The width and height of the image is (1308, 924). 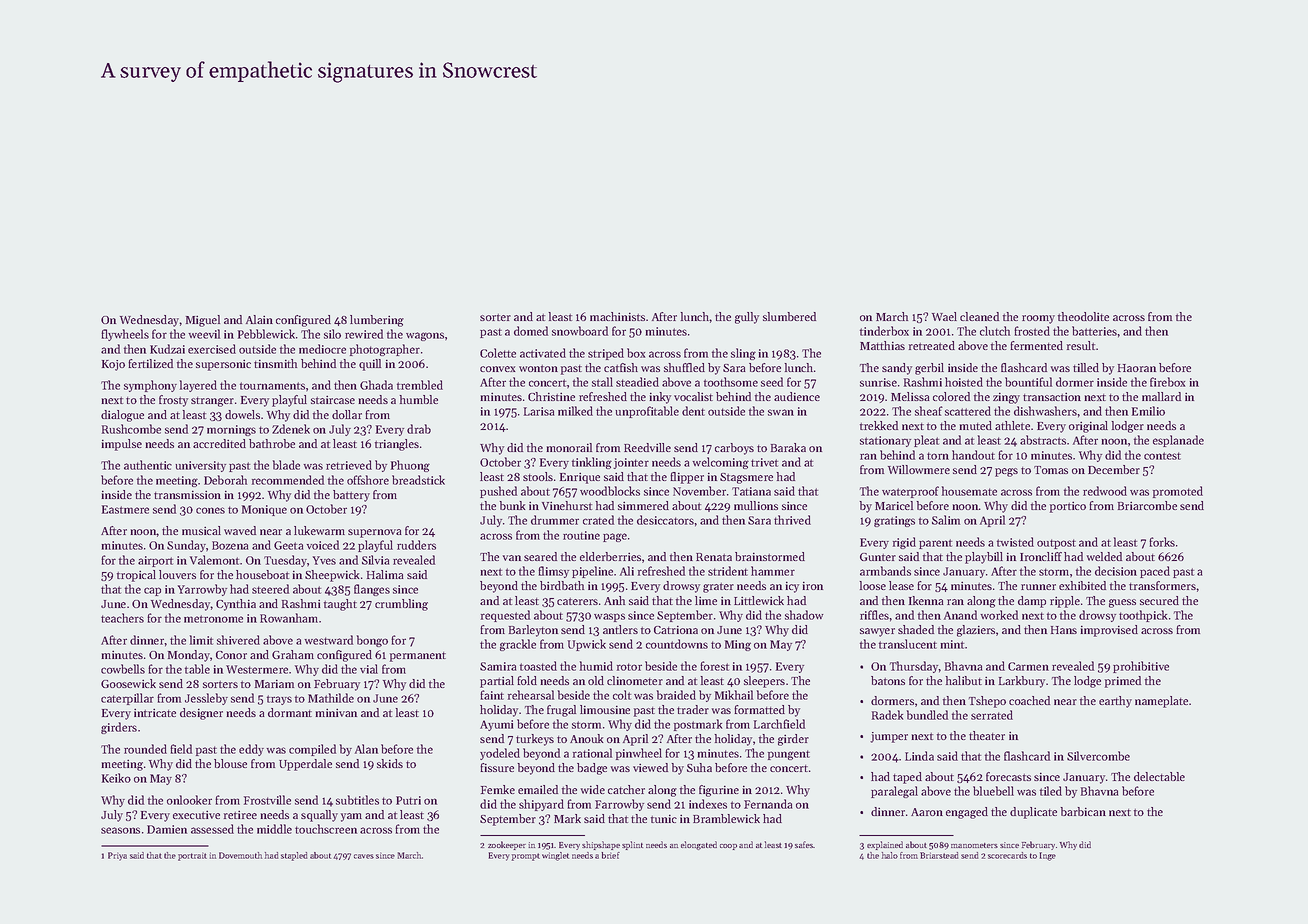 I want to click on Priya, so click(x=117, y=856).
